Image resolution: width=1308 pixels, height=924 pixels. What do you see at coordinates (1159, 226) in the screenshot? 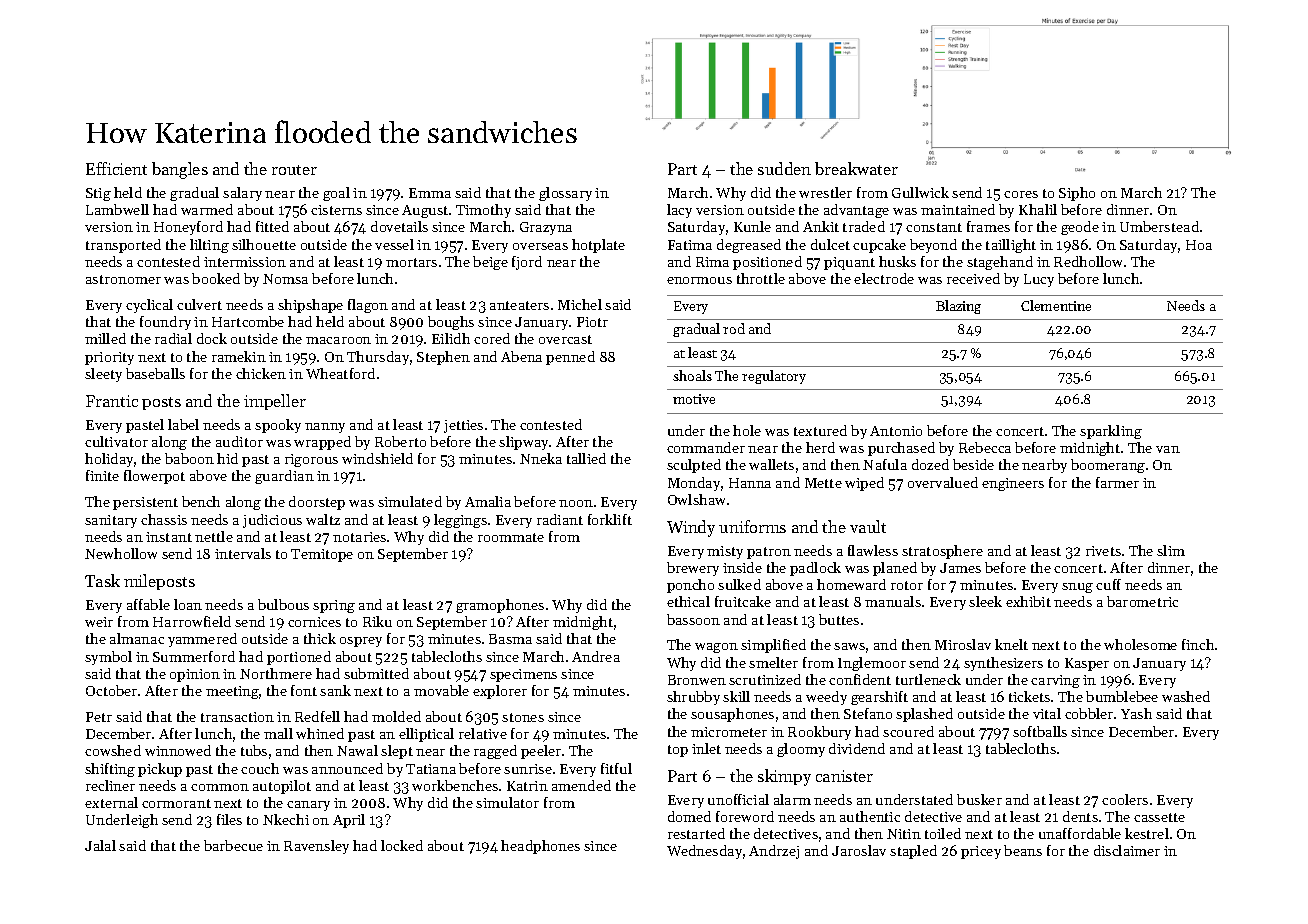
I see `Umberstead` at bounding box center [1159, 226].
